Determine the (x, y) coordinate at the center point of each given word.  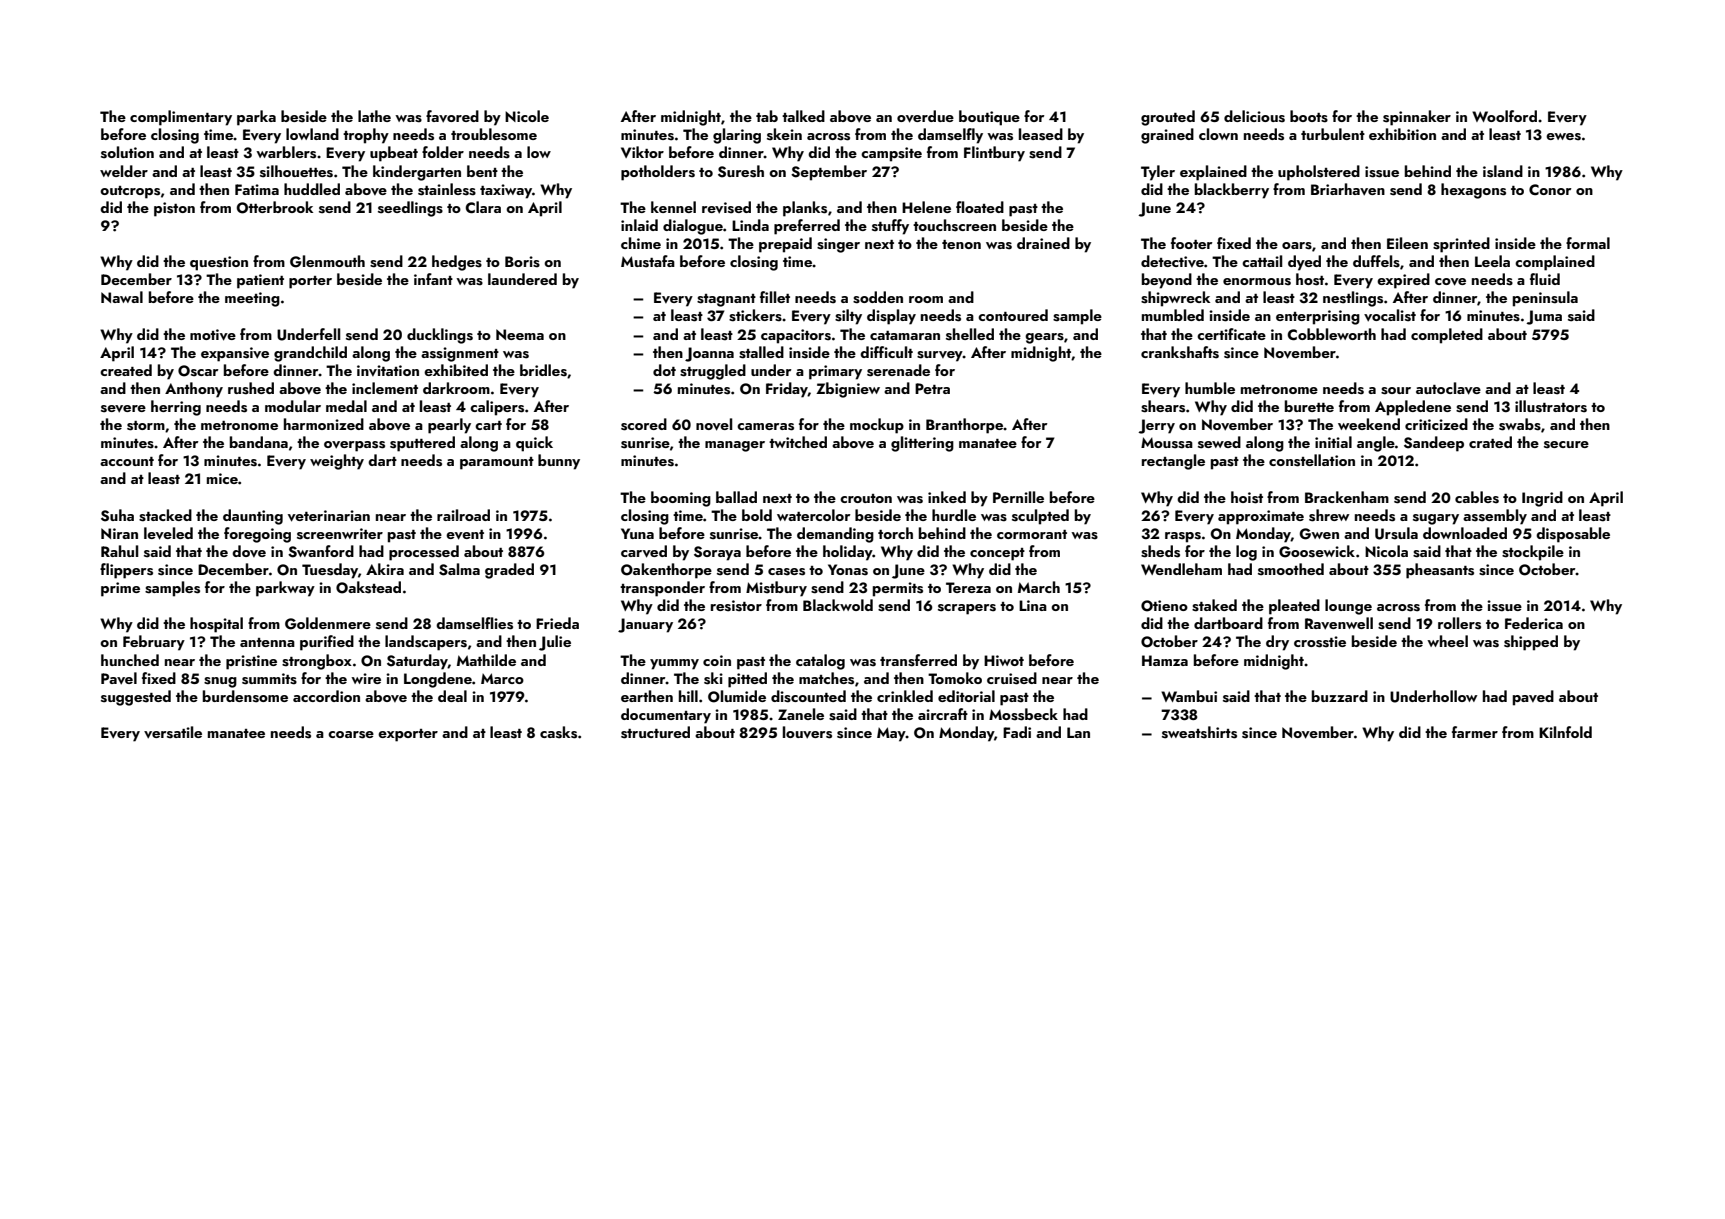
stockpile (1533, 553)
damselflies (474, 623)
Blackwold (838, 605)
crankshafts (1180, 352)
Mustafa (648, 261)
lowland (312, 134)
